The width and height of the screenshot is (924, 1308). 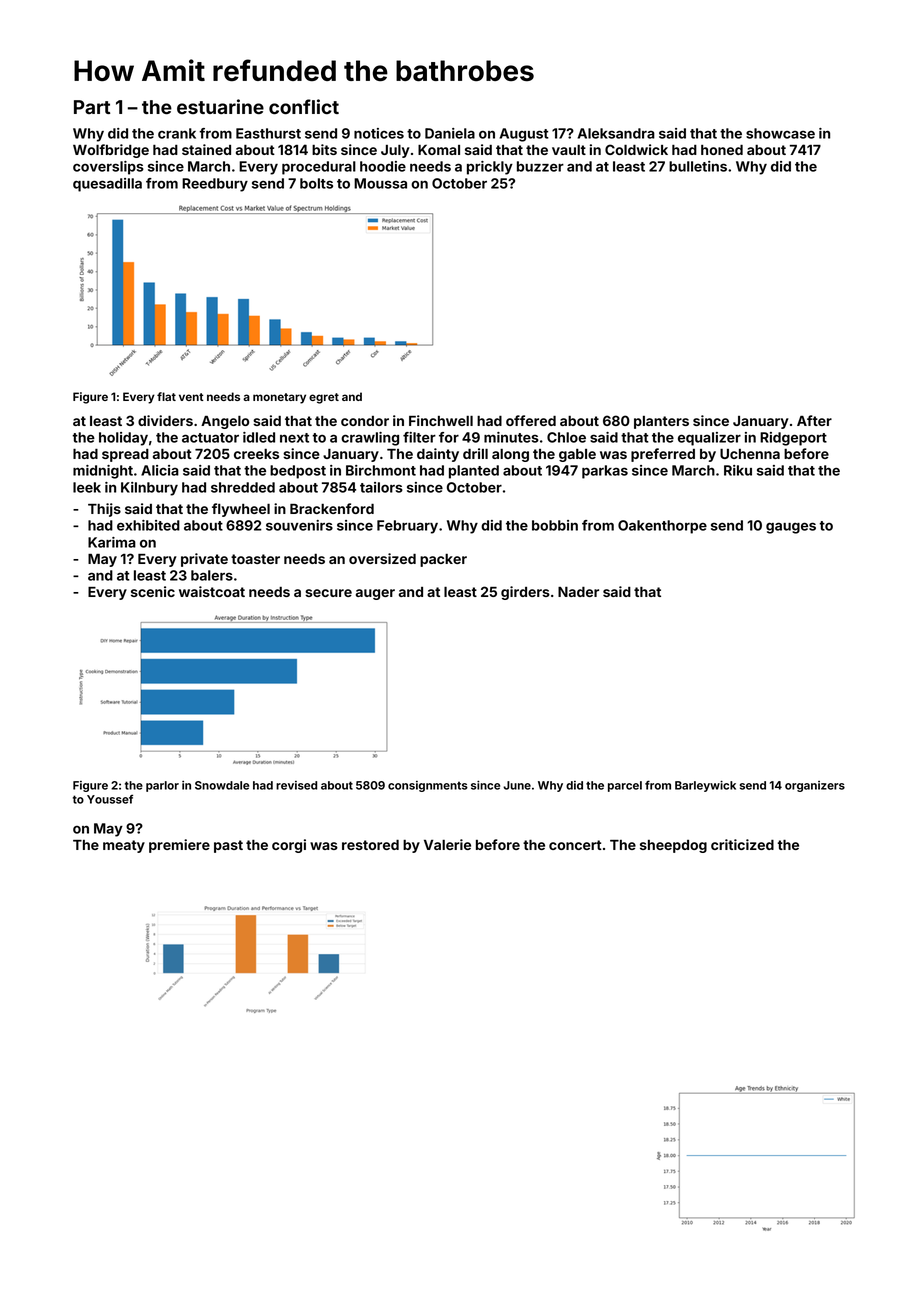 What do you see at coordinates (179, 846) in the screenshot?
I see `premiere` at bounding box center [179, 846].
